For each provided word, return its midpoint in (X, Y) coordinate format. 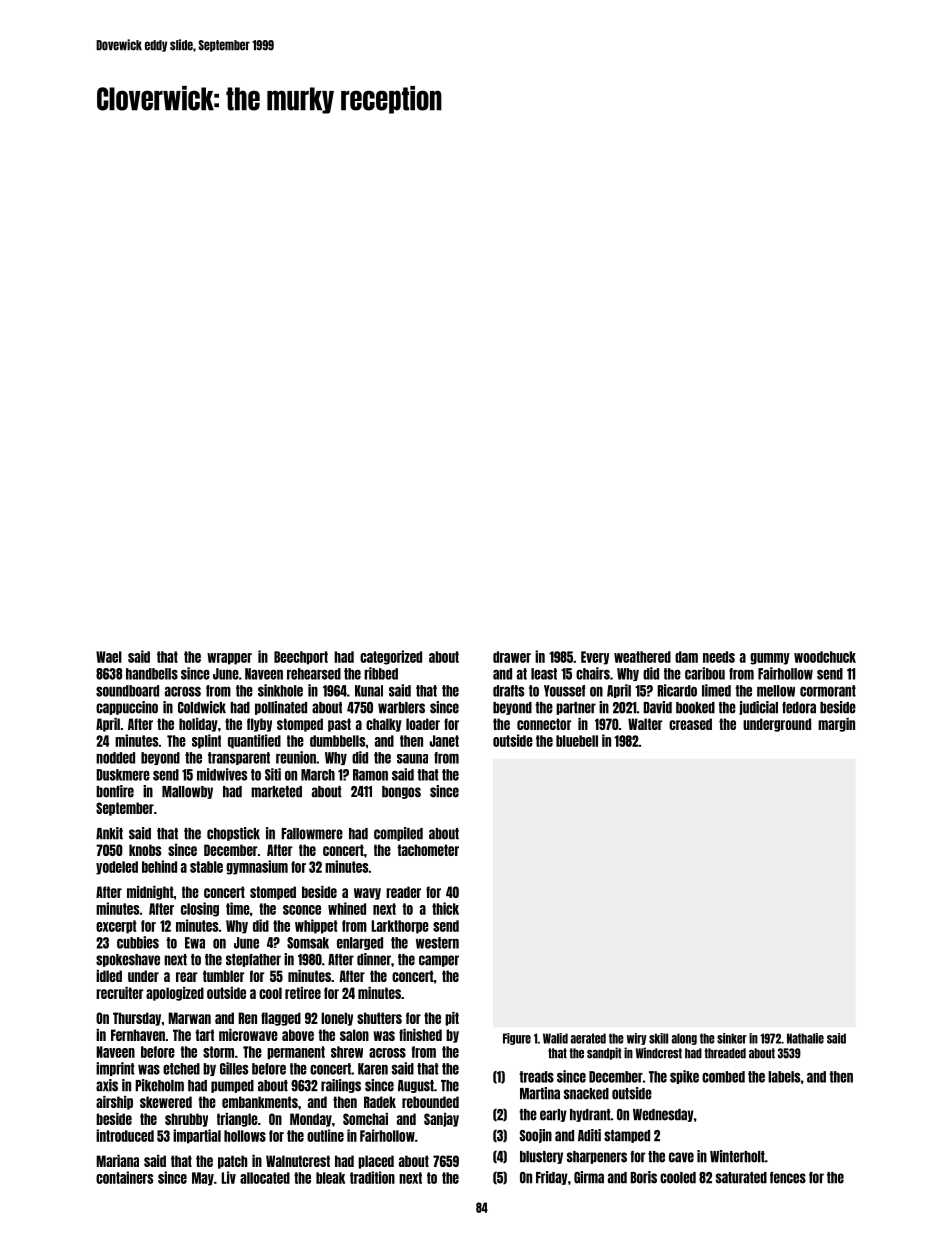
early (553, 1115)
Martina (540, 1093)
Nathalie (805, 1038)
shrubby (186, 1120)
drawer (512, 657)
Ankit (109, 833)
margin (836, 725)
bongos (401, 792)
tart (204, 1035)
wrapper (229, 659)
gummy (770, 659)
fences (788, 1178)
